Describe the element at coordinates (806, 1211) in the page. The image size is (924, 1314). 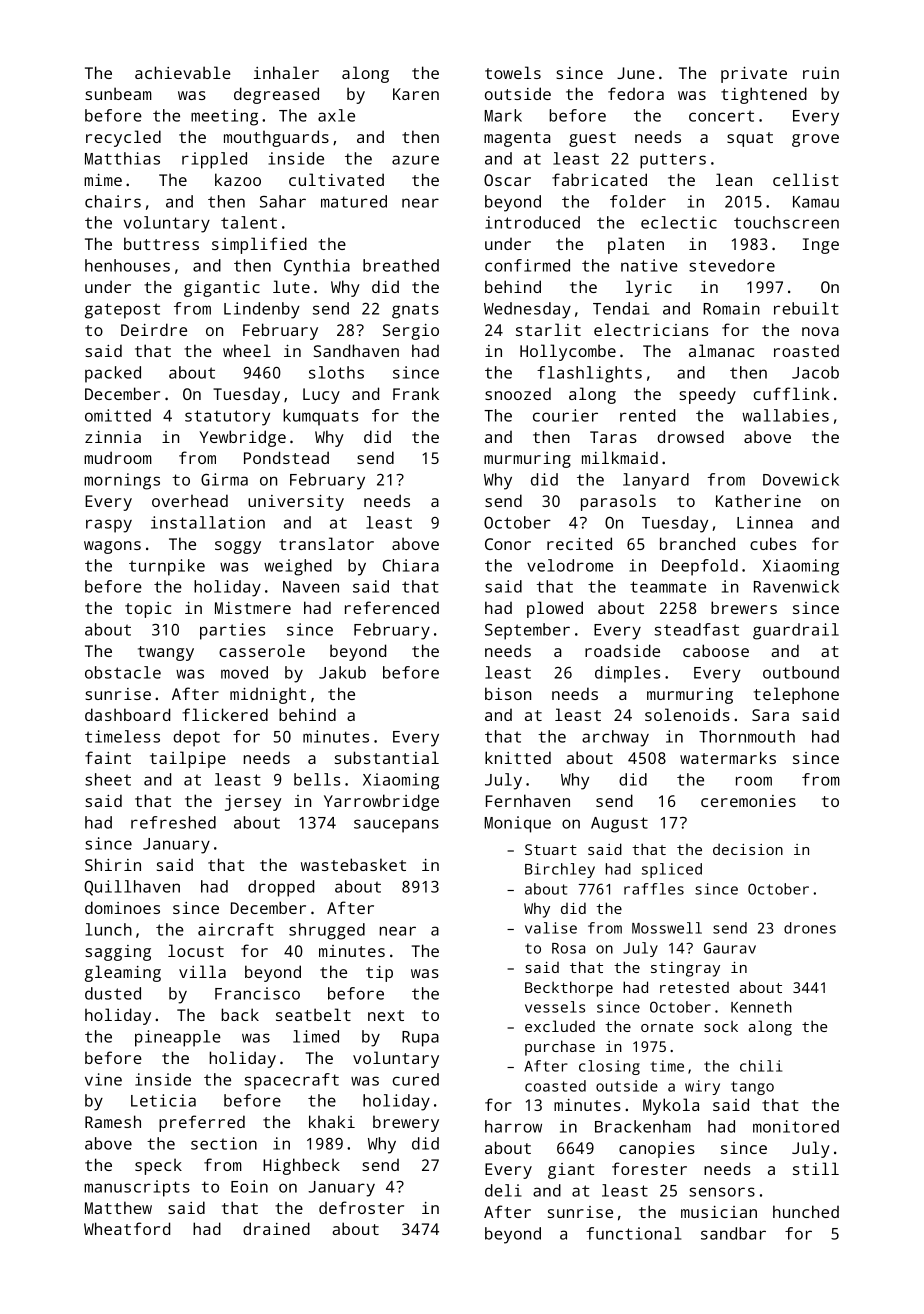
I see `hunched` at that location.
